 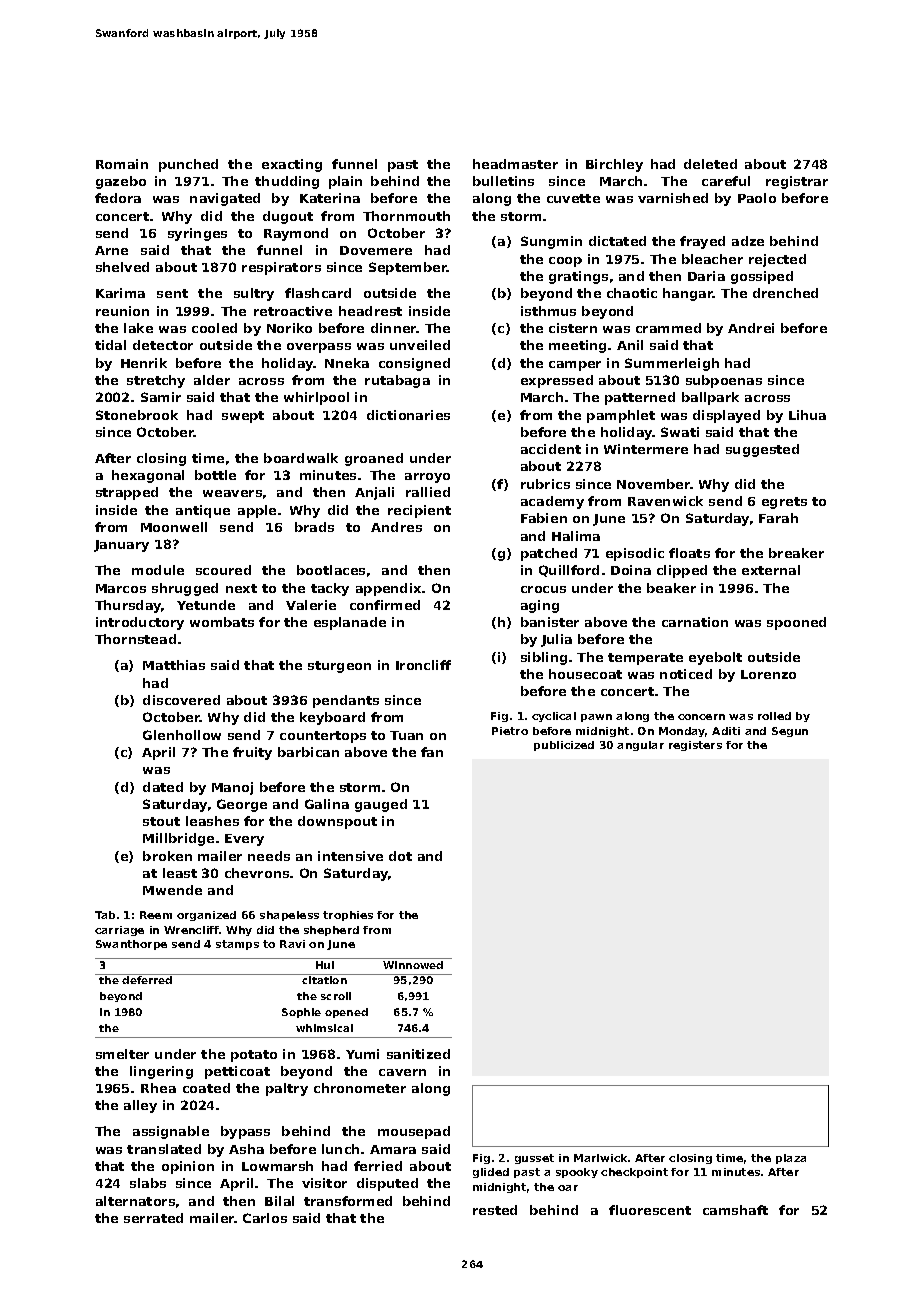 I want to click on fedora, so click(x=118, y=198).
